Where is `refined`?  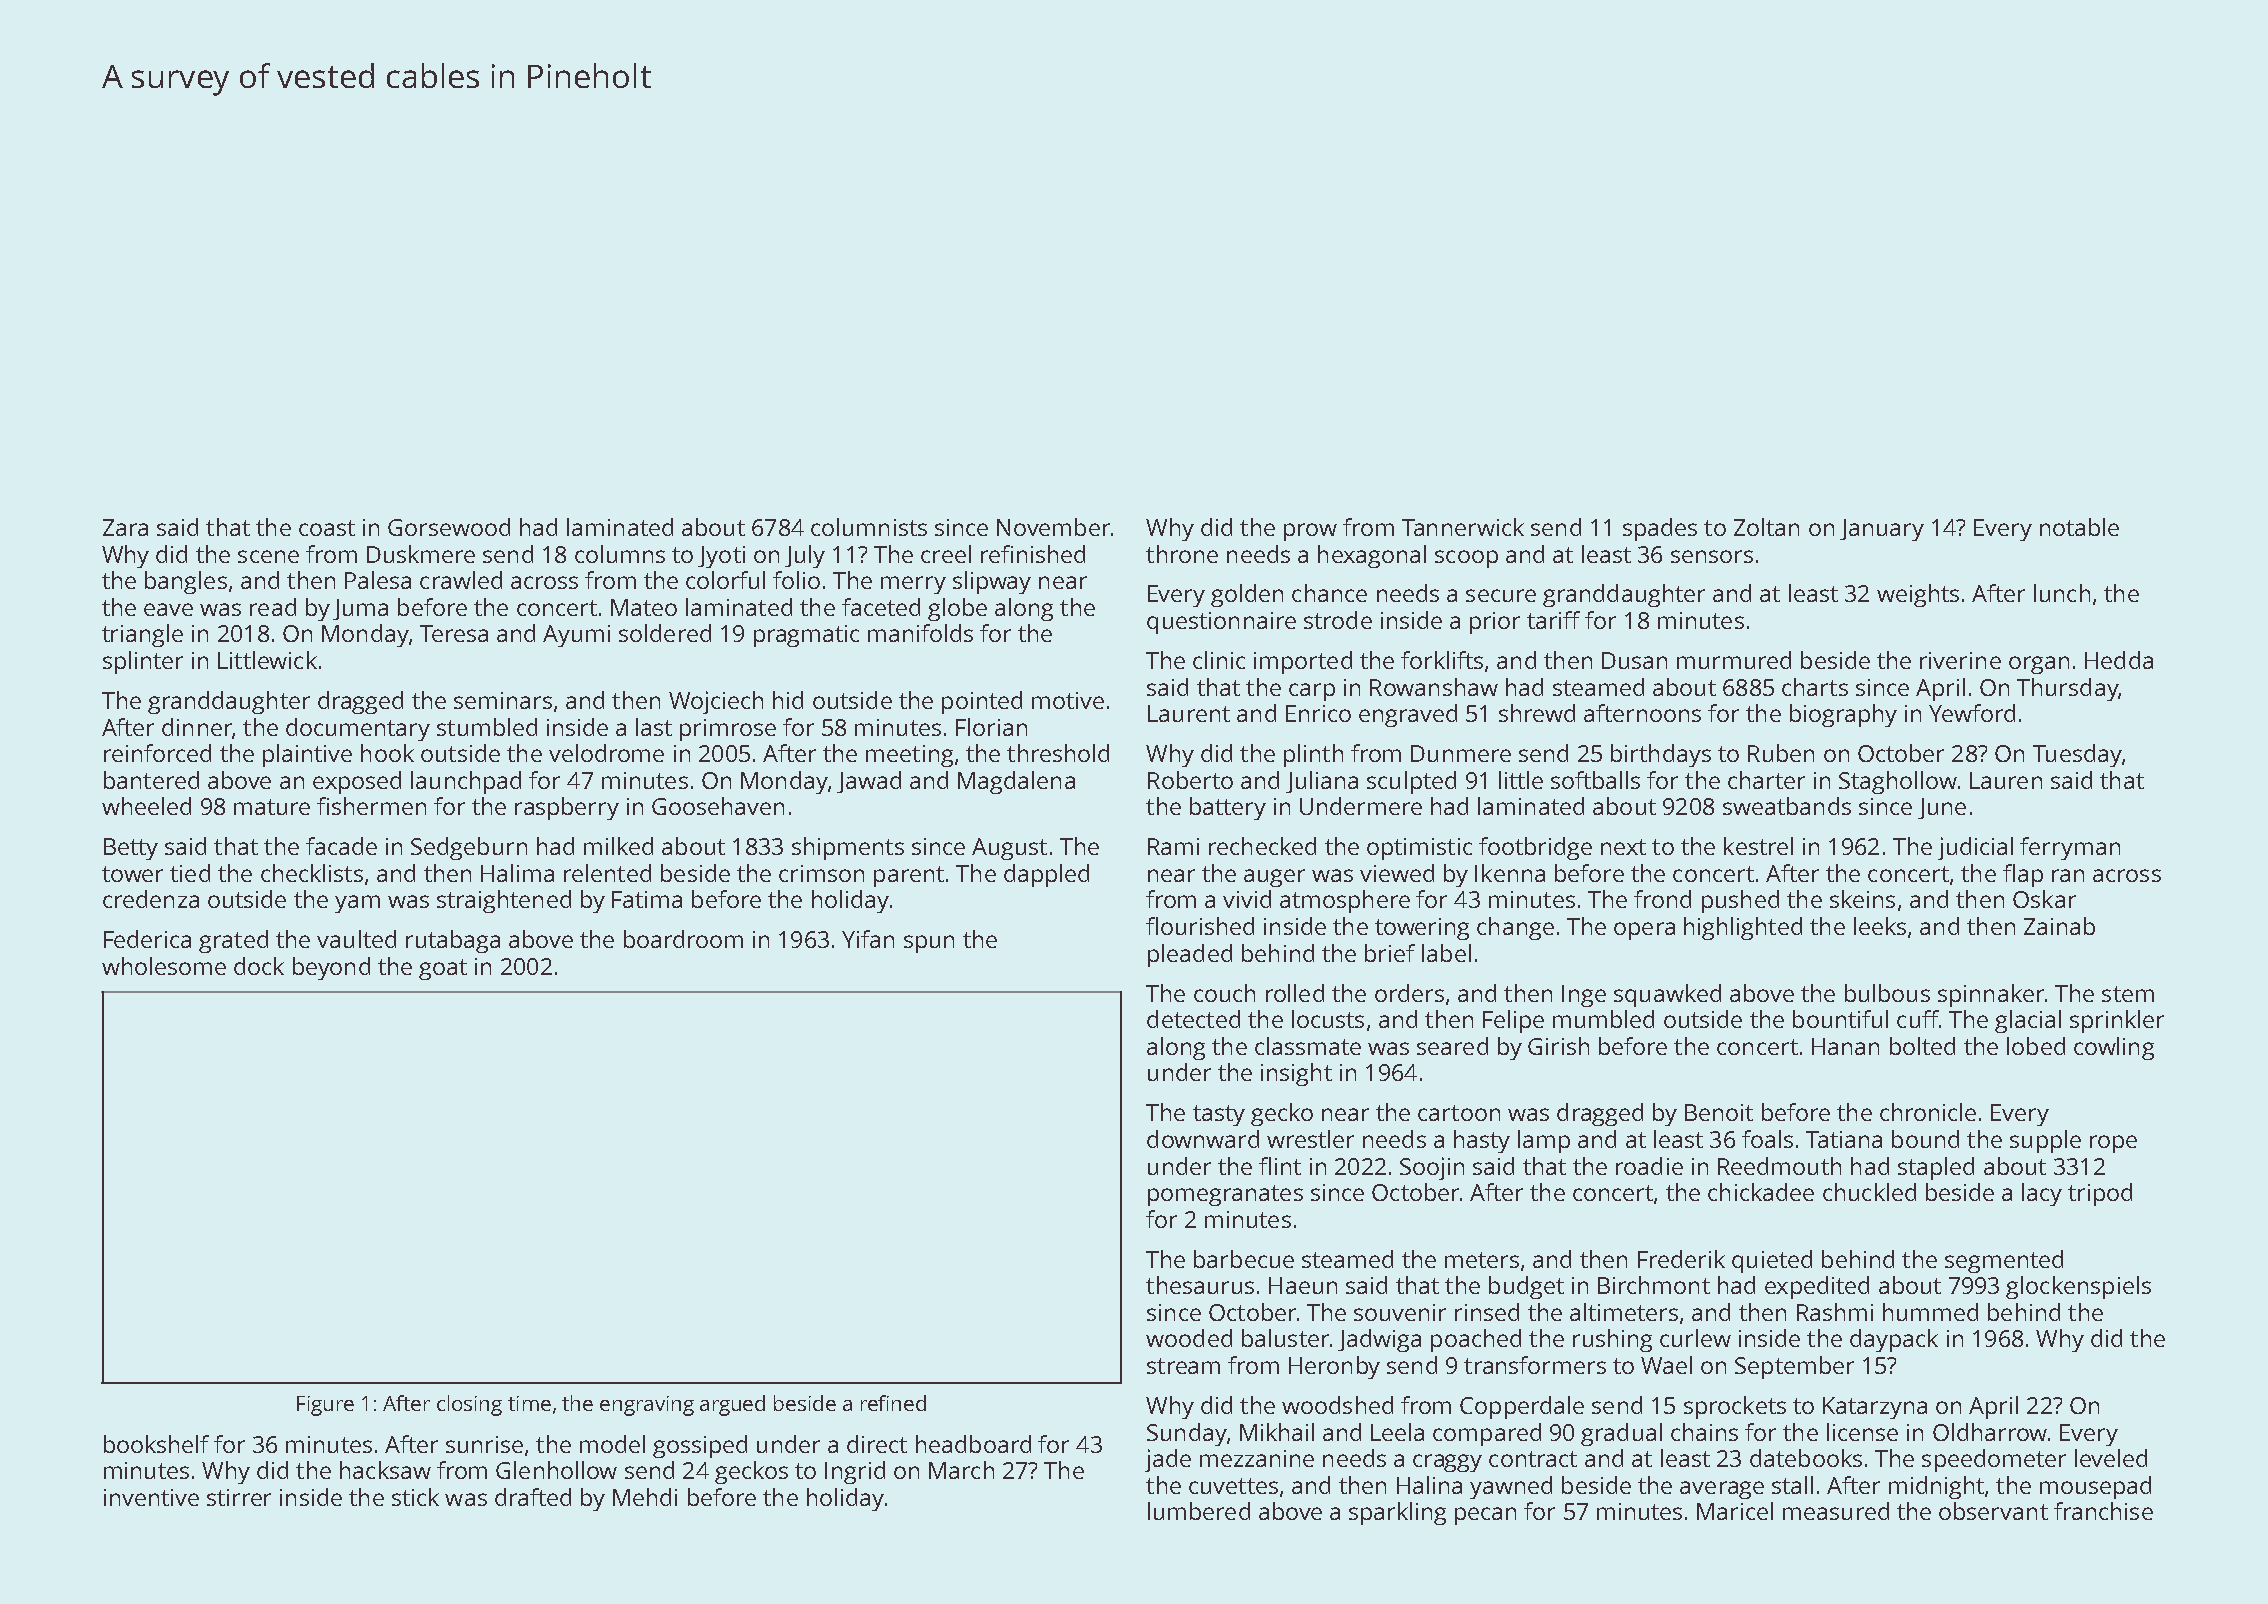 refined is located at coordinates (893, 1403).
